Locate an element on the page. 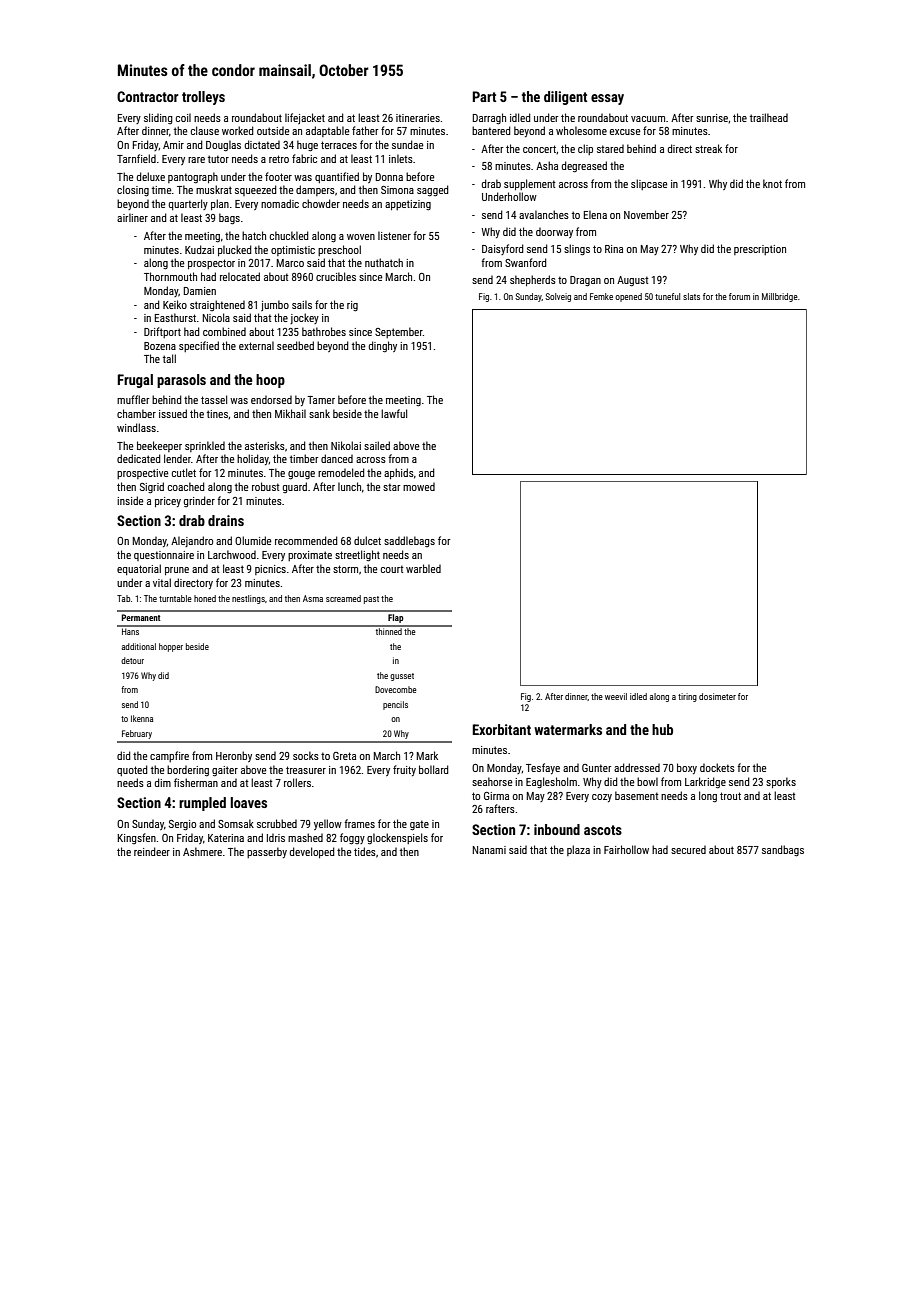 This document has width=924, height=1308. vacuum is located at coordinates (648, 119).
